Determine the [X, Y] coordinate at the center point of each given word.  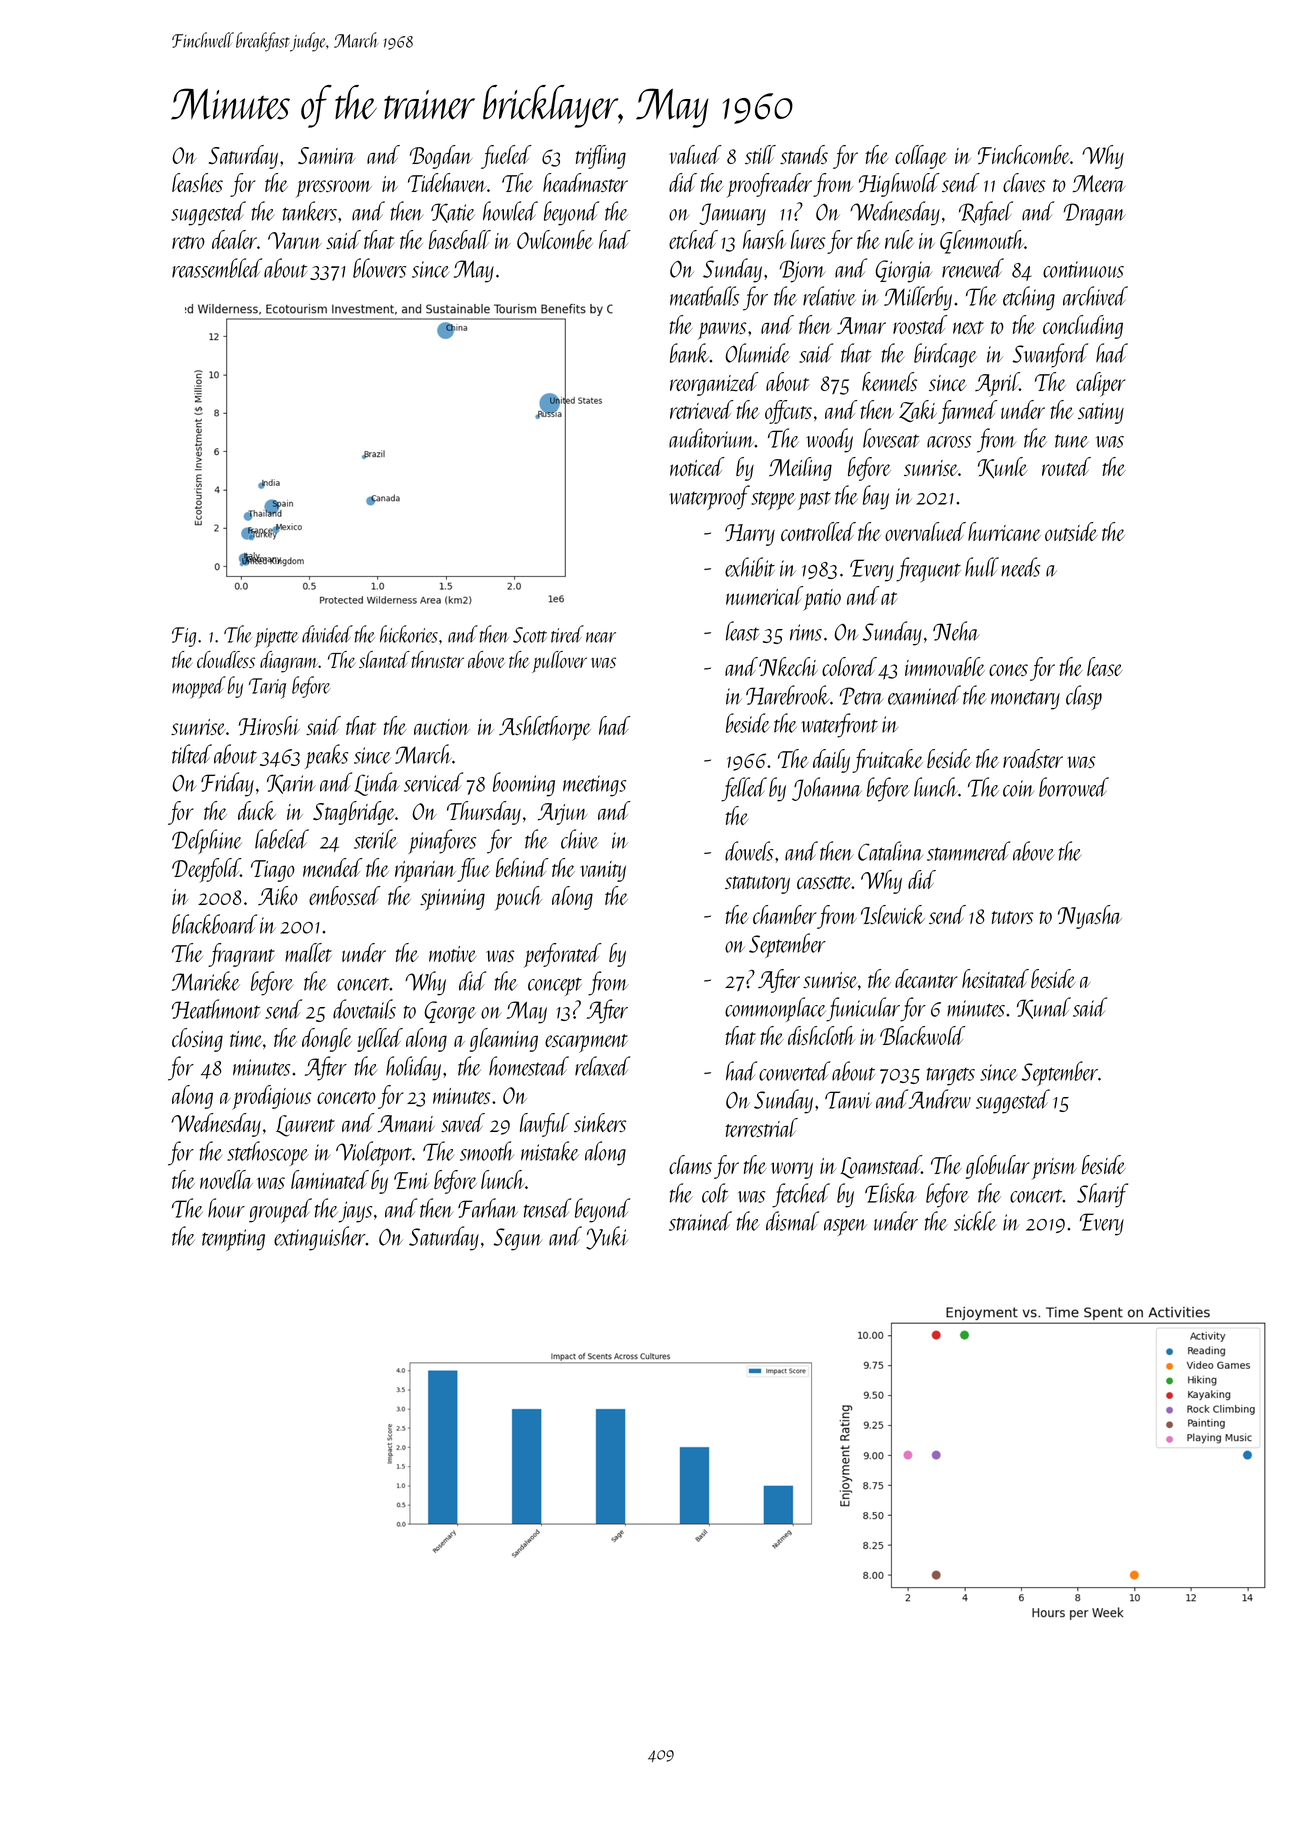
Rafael [986, 213]
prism [1054, 1169]
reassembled [217, 268]
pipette [277, 637]
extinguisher [320, 1238]
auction [442, 727]
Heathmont [216, 1009]
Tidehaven [447, 182]
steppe [773, 500]
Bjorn [802, 271]
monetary [1025, 701]
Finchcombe [1024, 154]
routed [1066, 466]
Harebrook [788, 695]
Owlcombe [555, 239]
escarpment [586, 1043]
